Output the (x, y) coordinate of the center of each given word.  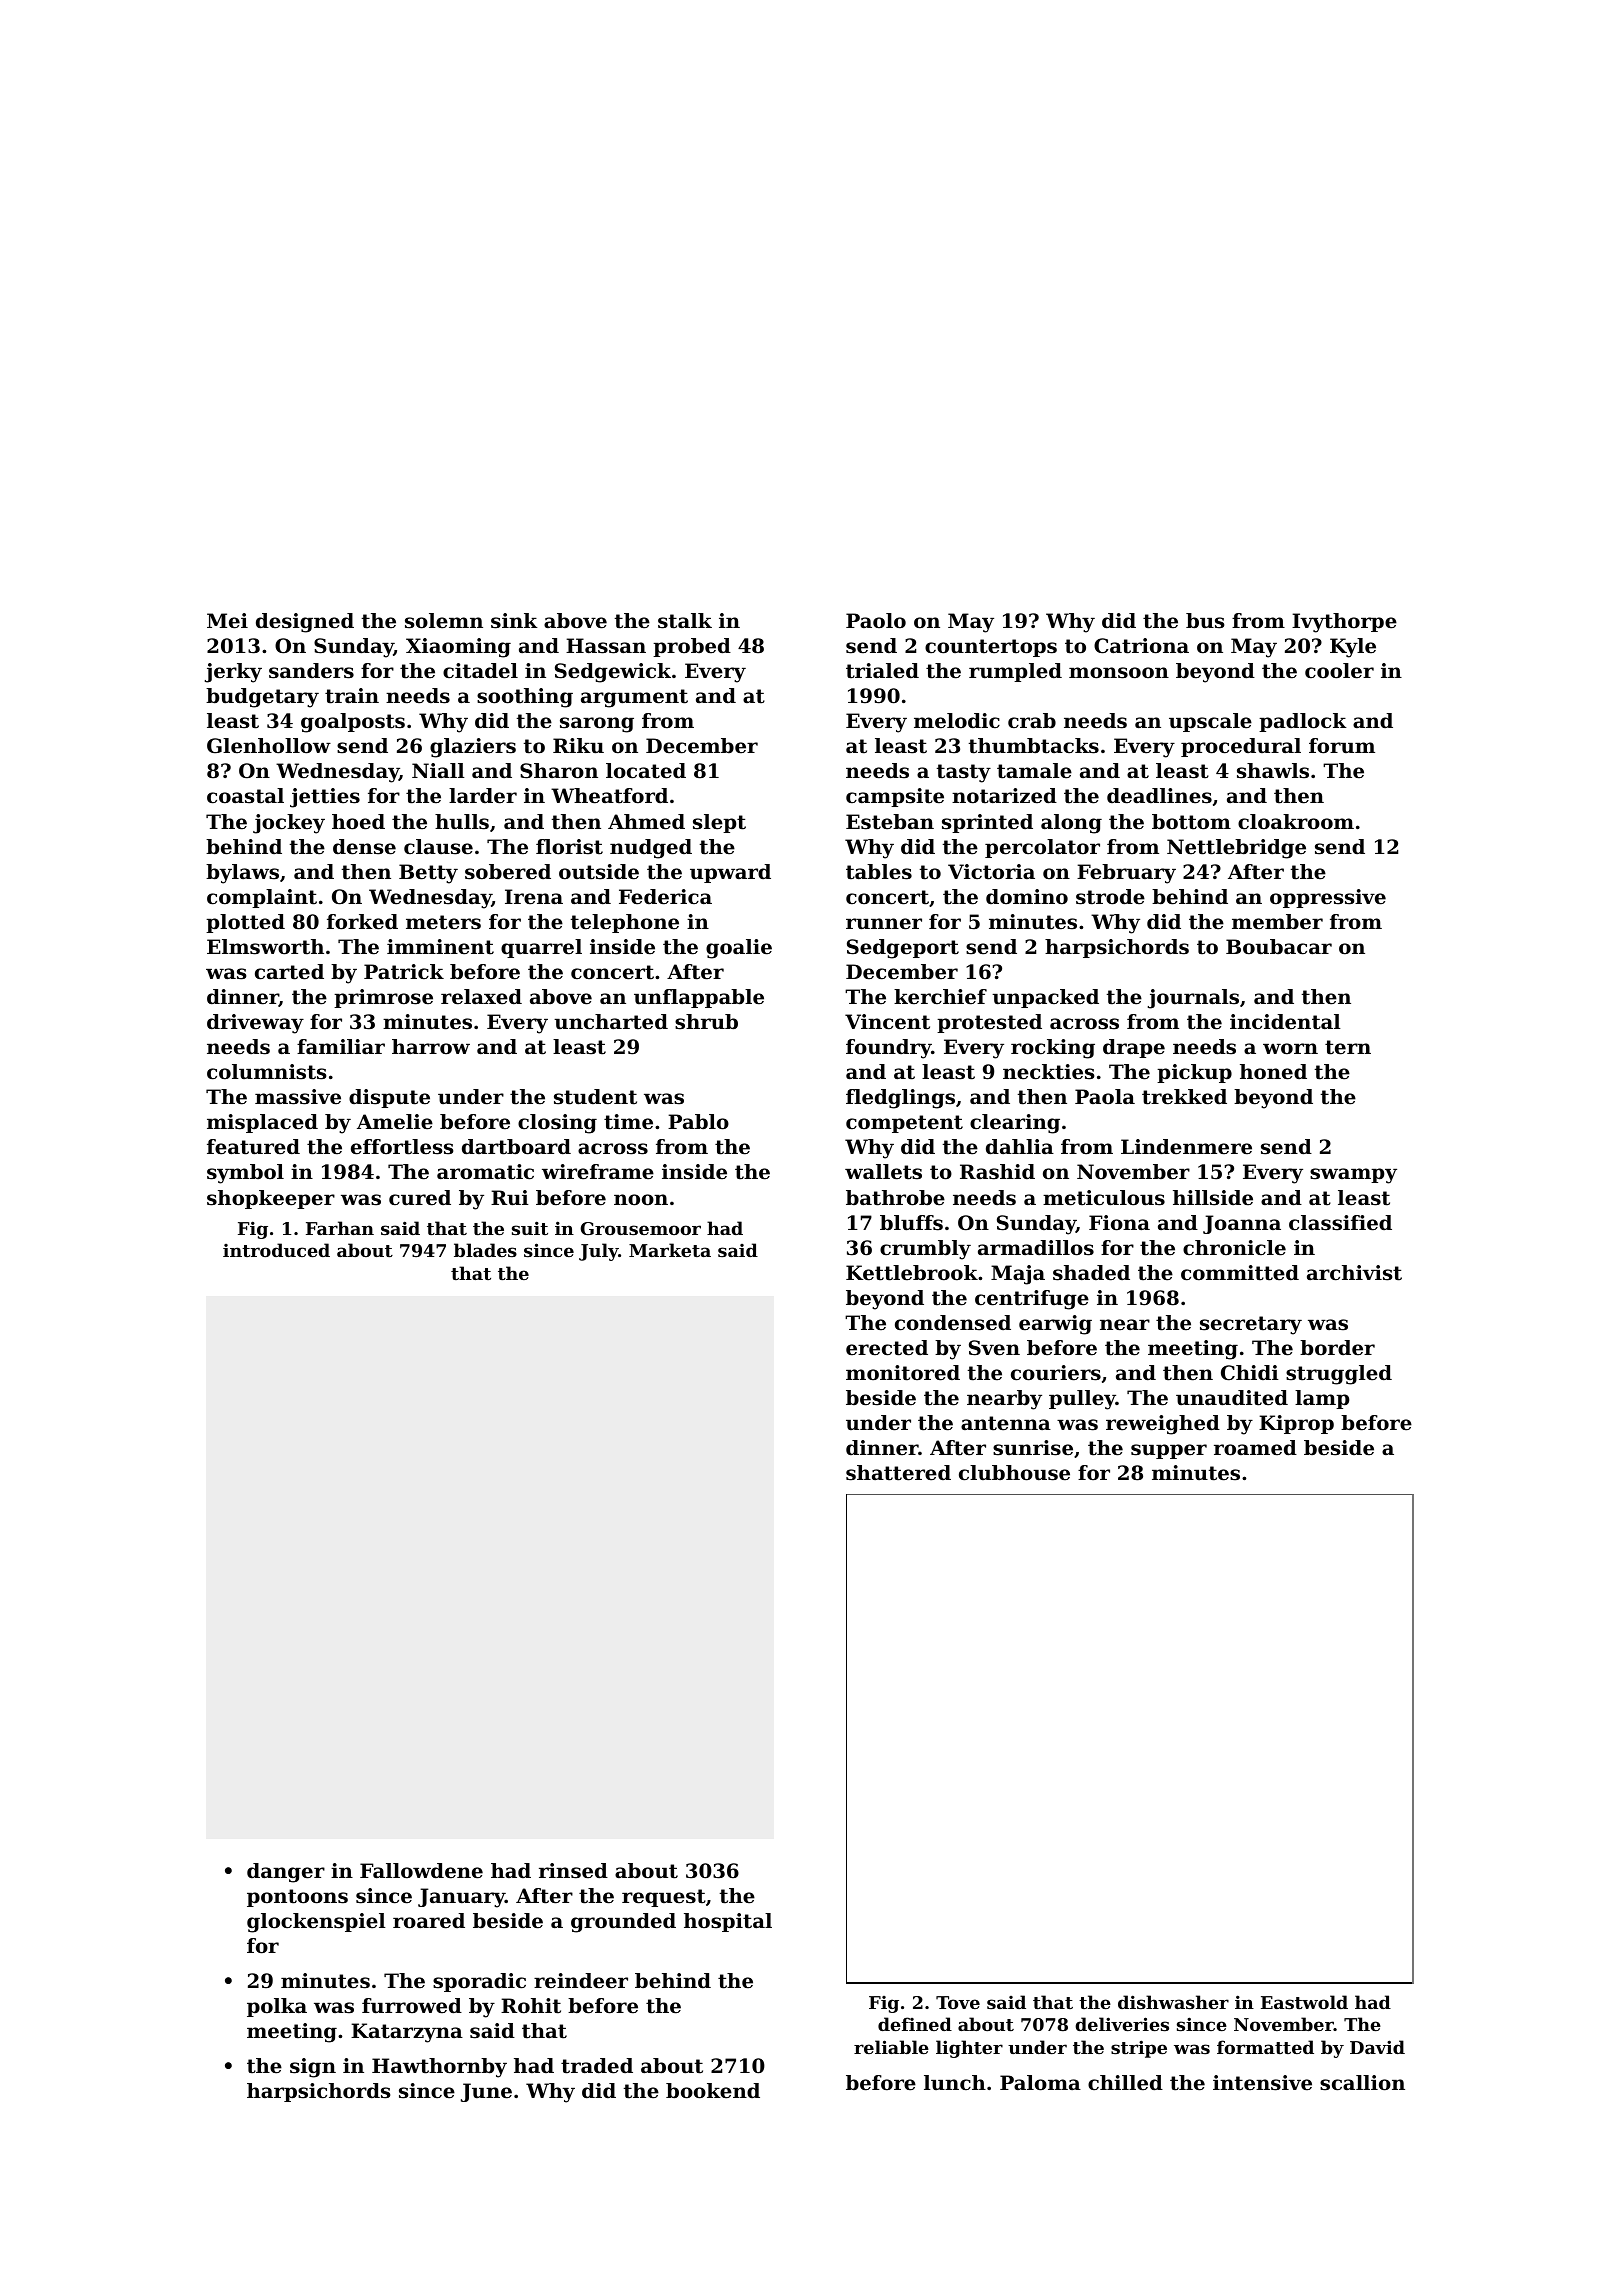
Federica (665, 897)
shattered (898, 1473)
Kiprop (1296, 1424)
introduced (276, 1250)
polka (277, 2007)
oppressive (1328, 898)
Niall (438, 770)
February (1126, 874)
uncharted (611, 1022)
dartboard (516, 1147)
